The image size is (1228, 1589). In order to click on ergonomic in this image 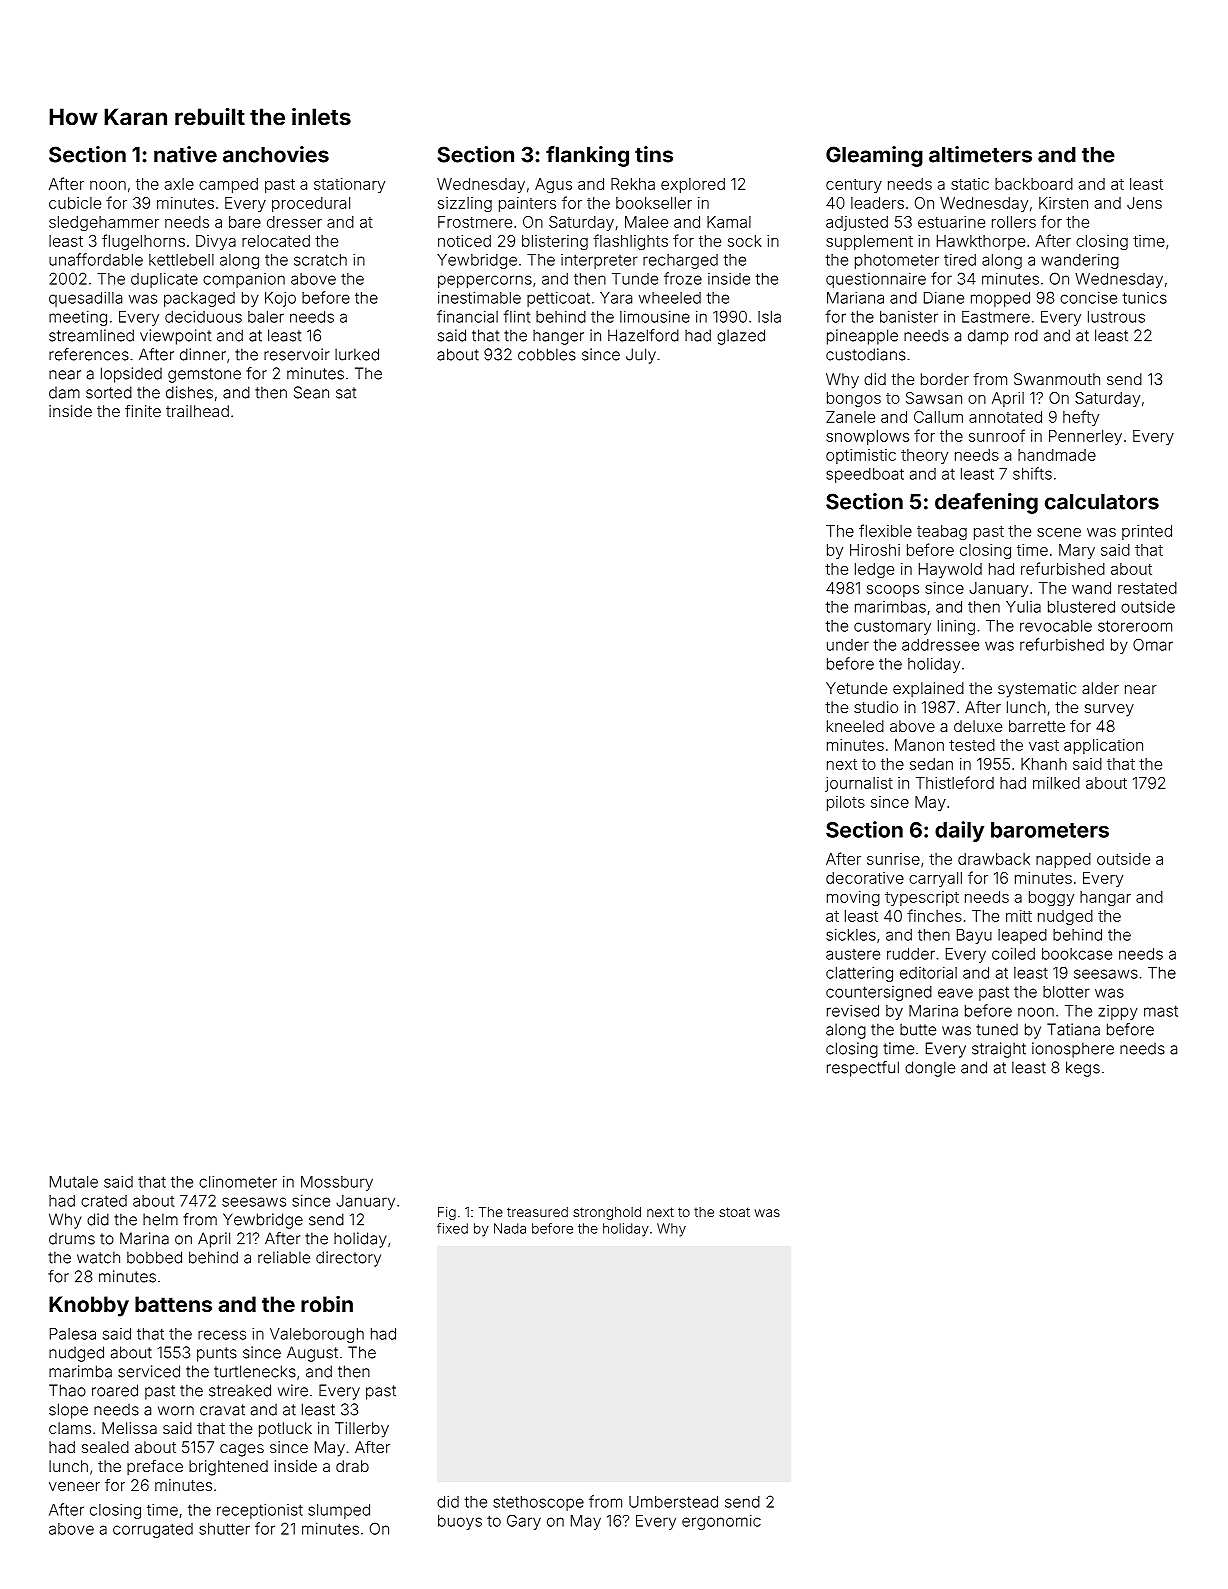, I will do `click(721, 1522)`.
